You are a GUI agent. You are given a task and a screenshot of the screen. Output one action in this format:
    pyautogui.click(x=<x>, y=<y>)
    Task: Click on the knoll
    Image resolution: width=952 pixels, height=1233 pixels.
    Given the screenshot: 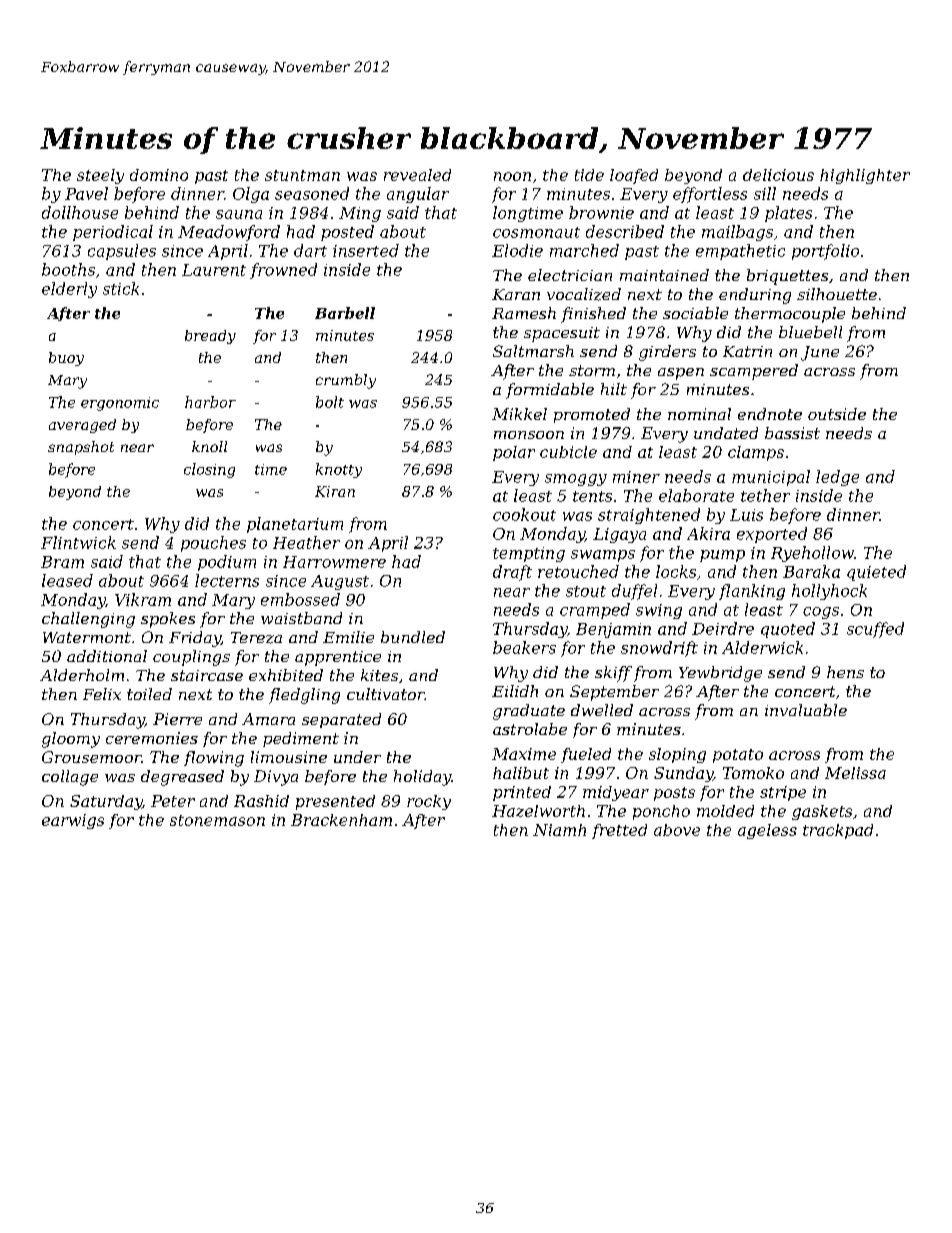 What is the action you would take?
    pyautogui.click(x=209, y=446)
